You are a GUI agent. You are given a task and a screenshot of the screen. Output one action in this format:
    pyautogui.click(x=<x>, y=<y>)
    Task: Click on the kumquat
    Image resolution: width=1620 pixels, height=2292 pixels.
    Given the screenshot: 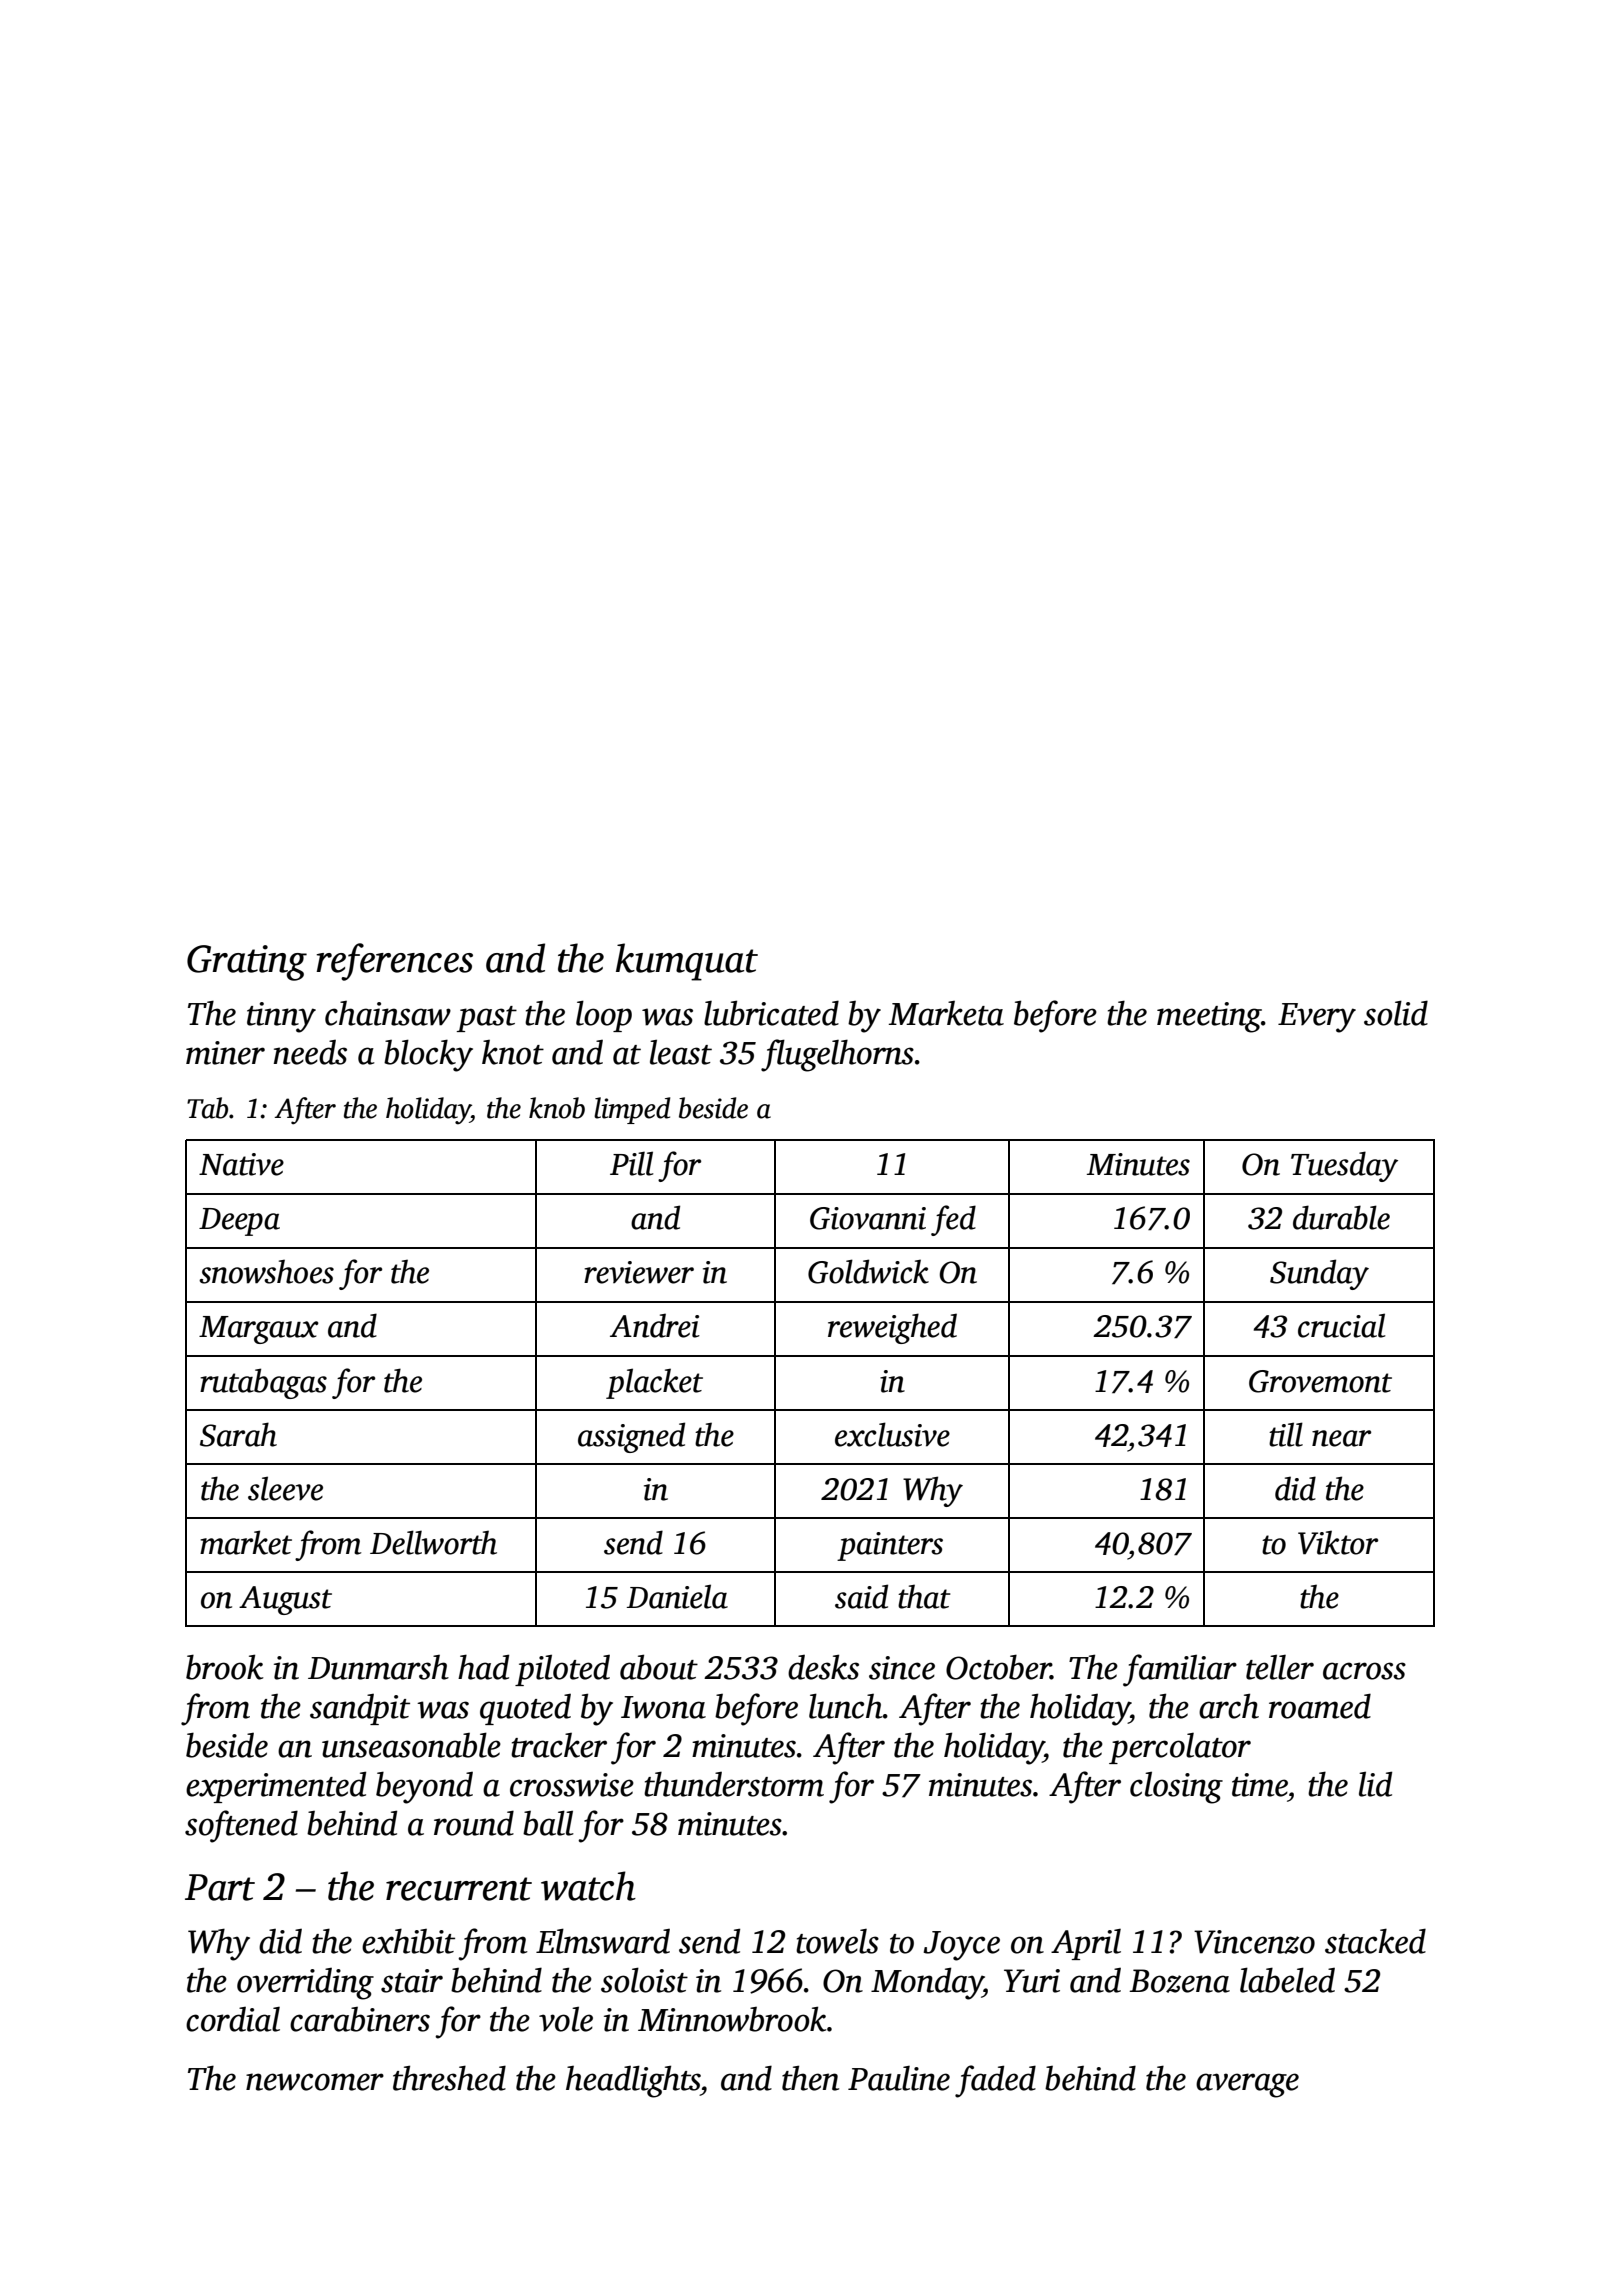 What is the action you would take?
    pyautogui.click(x=687, y=962)
